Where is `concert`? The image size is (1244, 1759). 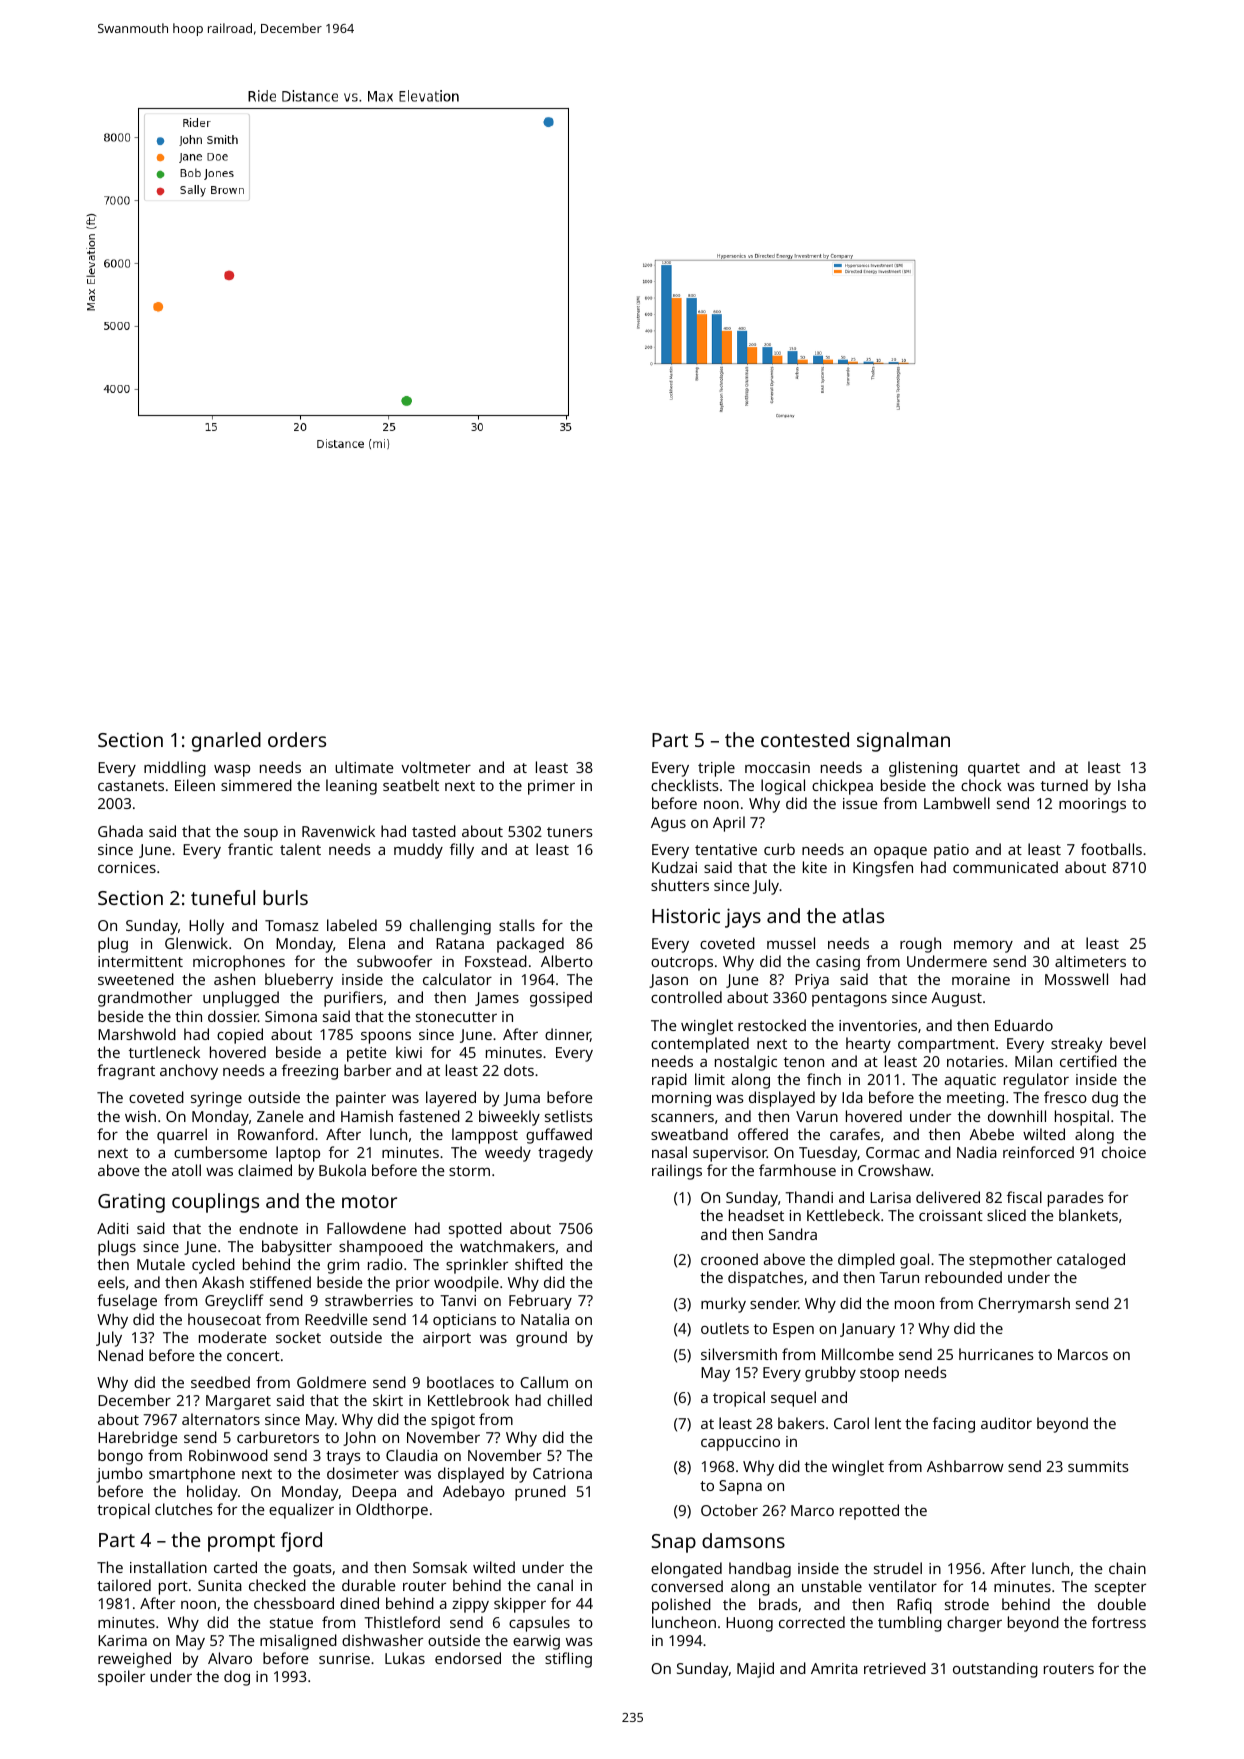 concert is located at coordinates (253, 1356).
